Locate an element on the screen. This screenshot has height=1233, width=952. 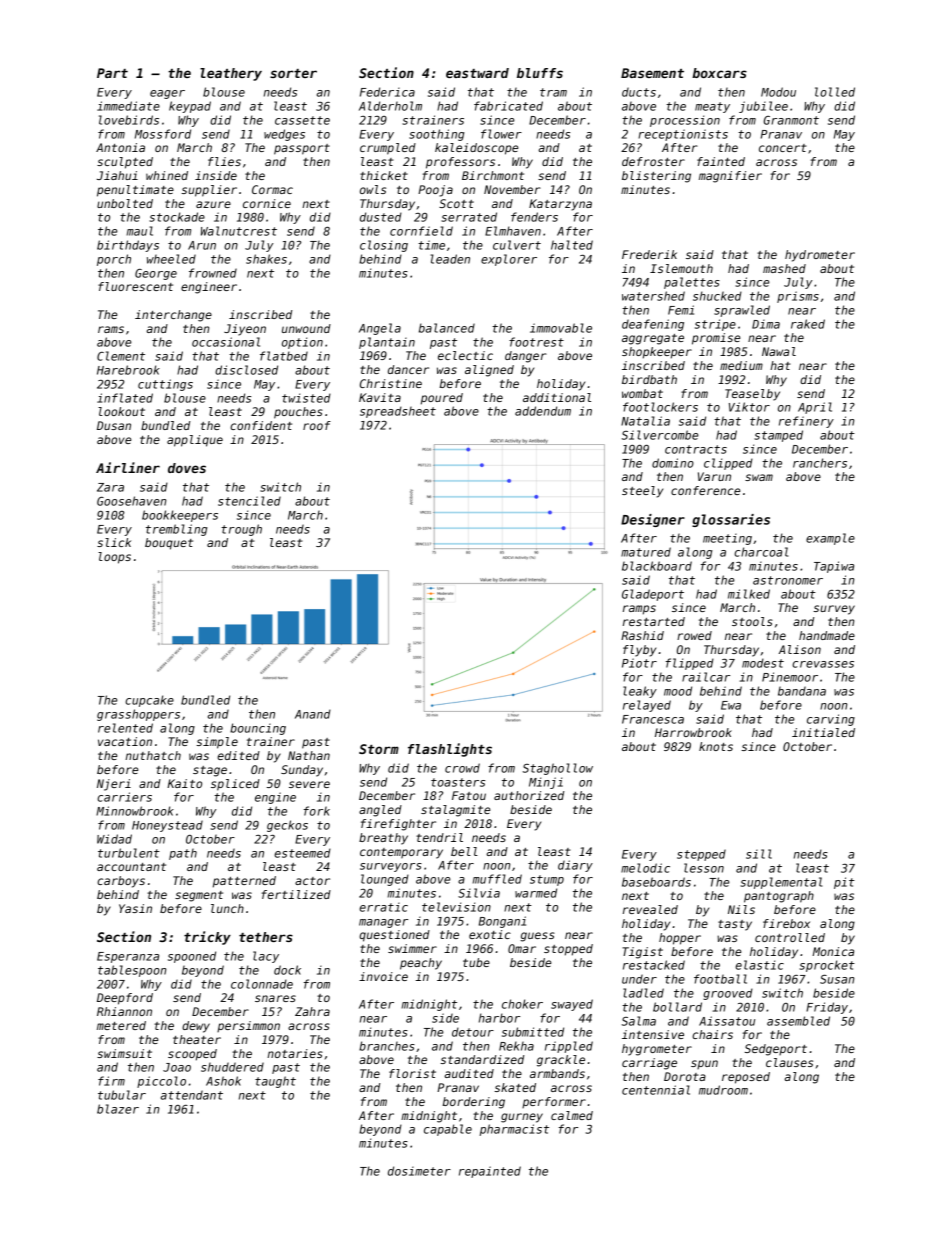
warmed is located at coordinates (536, 893).
